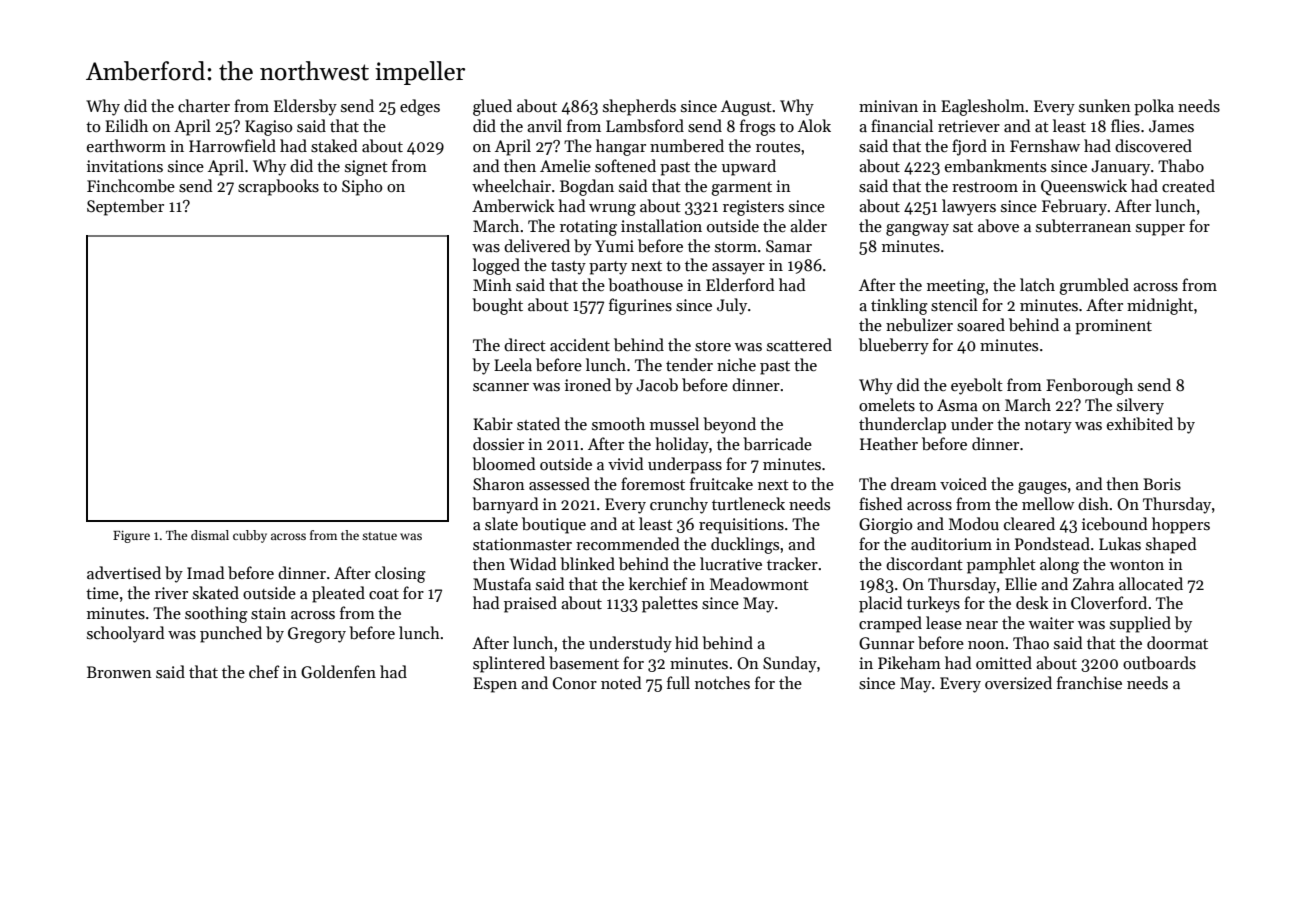 The height and width of the screenshot is (924, 1308). What do you see at coordinates (746, 108) in the screenshot?
I see `August` at bounding box center [746, 108].
